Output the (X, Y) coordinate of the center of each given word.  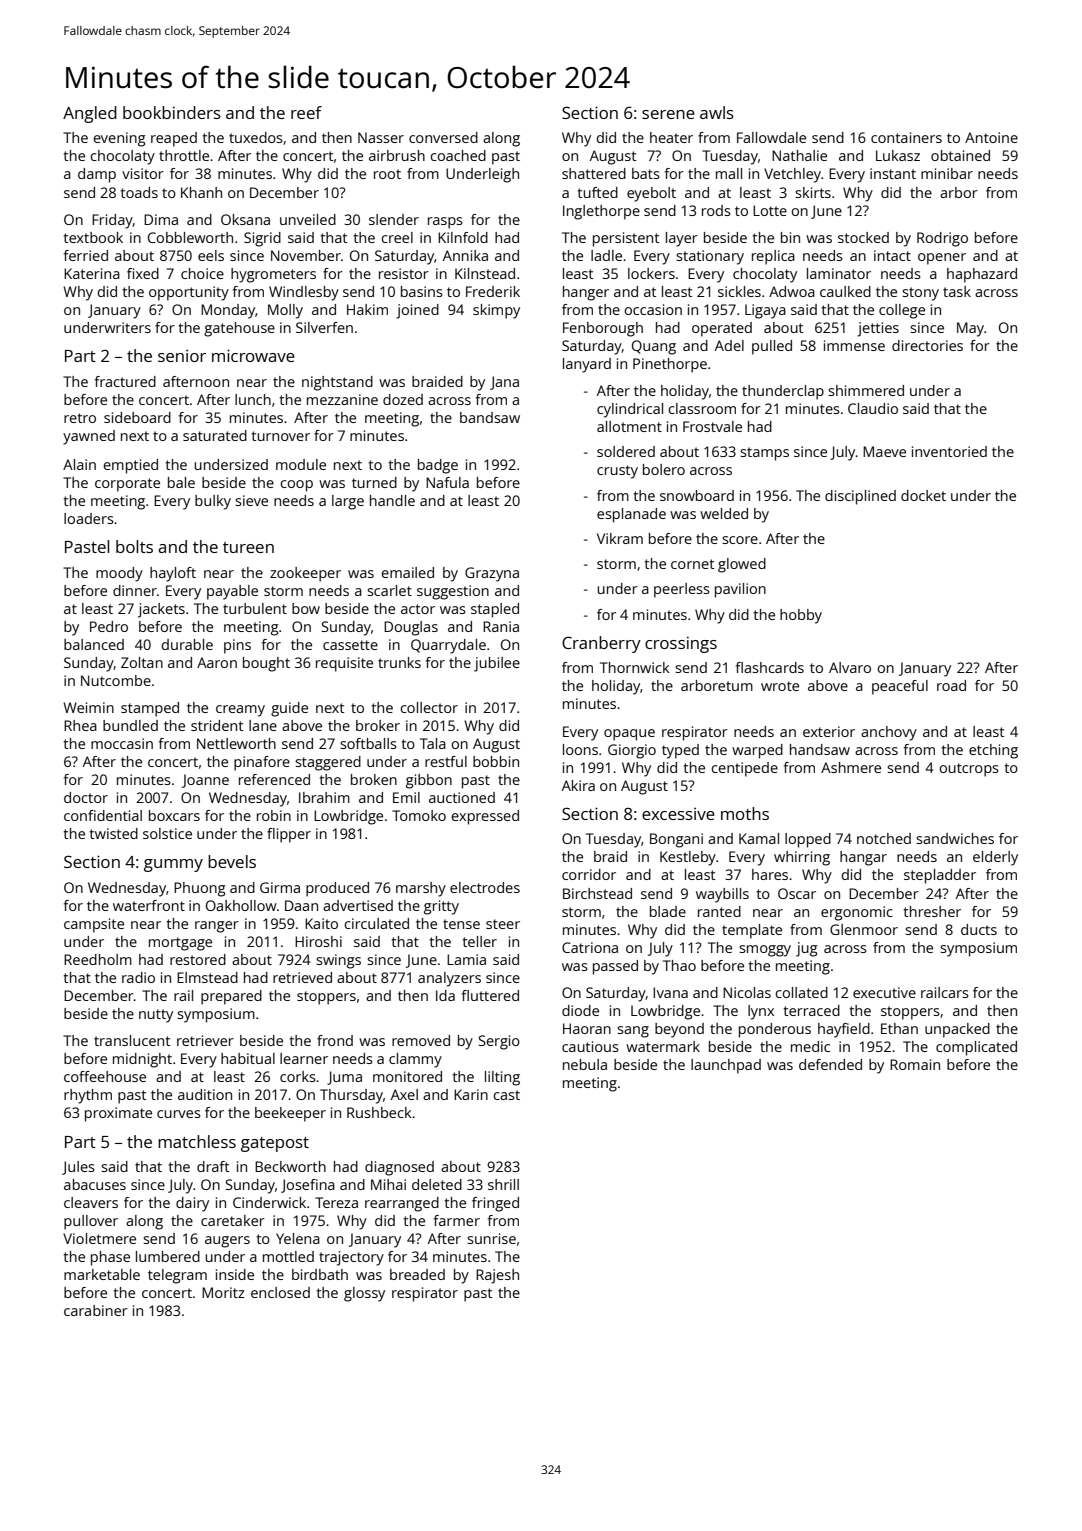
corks (298, 1076)
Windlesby (304, 293)
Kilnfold (463, 237)
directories (927, 345)
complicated (976, 1048)
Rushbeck (379, 1112)
